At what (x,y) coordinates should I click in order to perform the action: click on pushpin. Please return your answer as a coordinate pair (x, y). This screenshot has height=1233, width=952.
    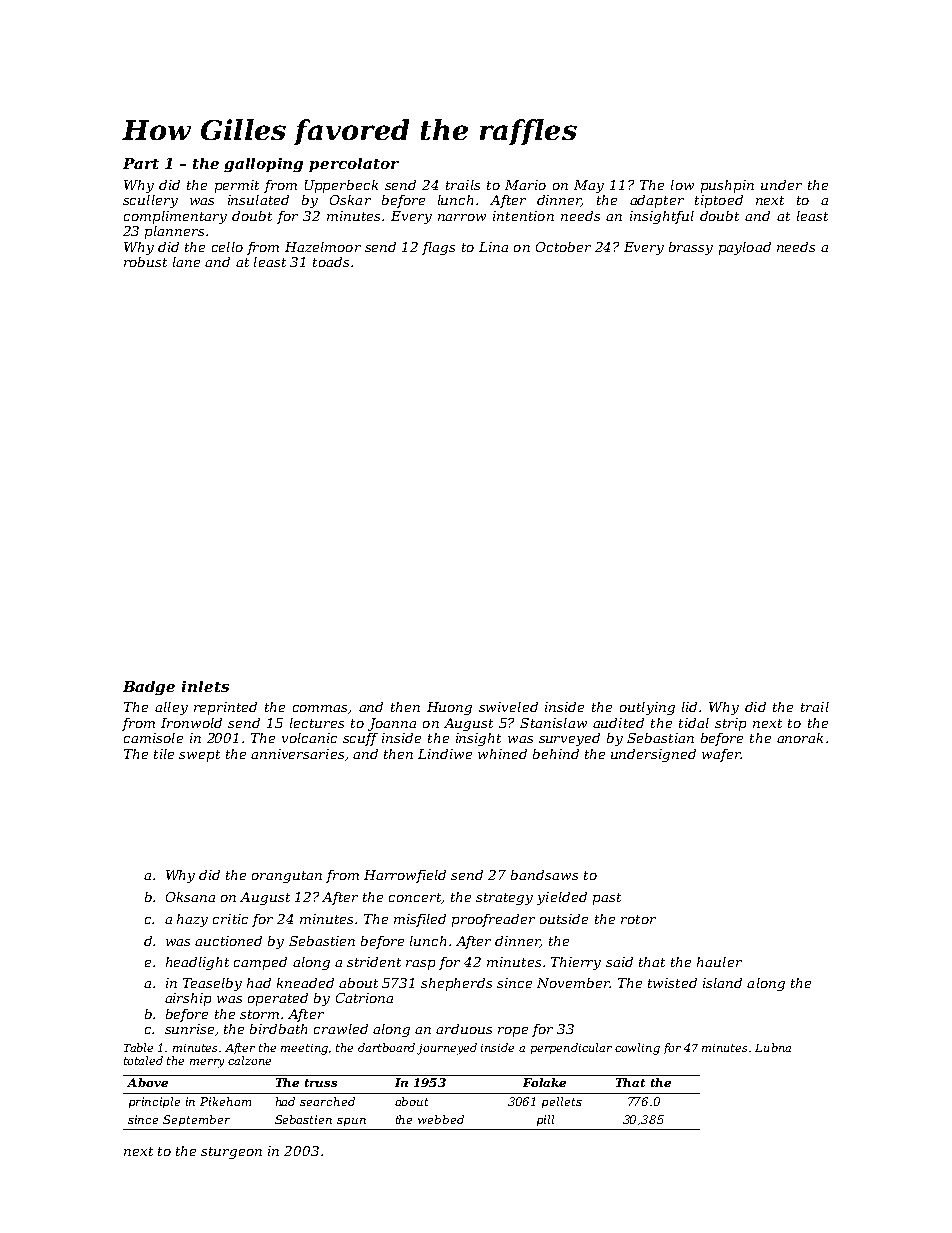
    Looking at the image, I should click on (727, 186).
